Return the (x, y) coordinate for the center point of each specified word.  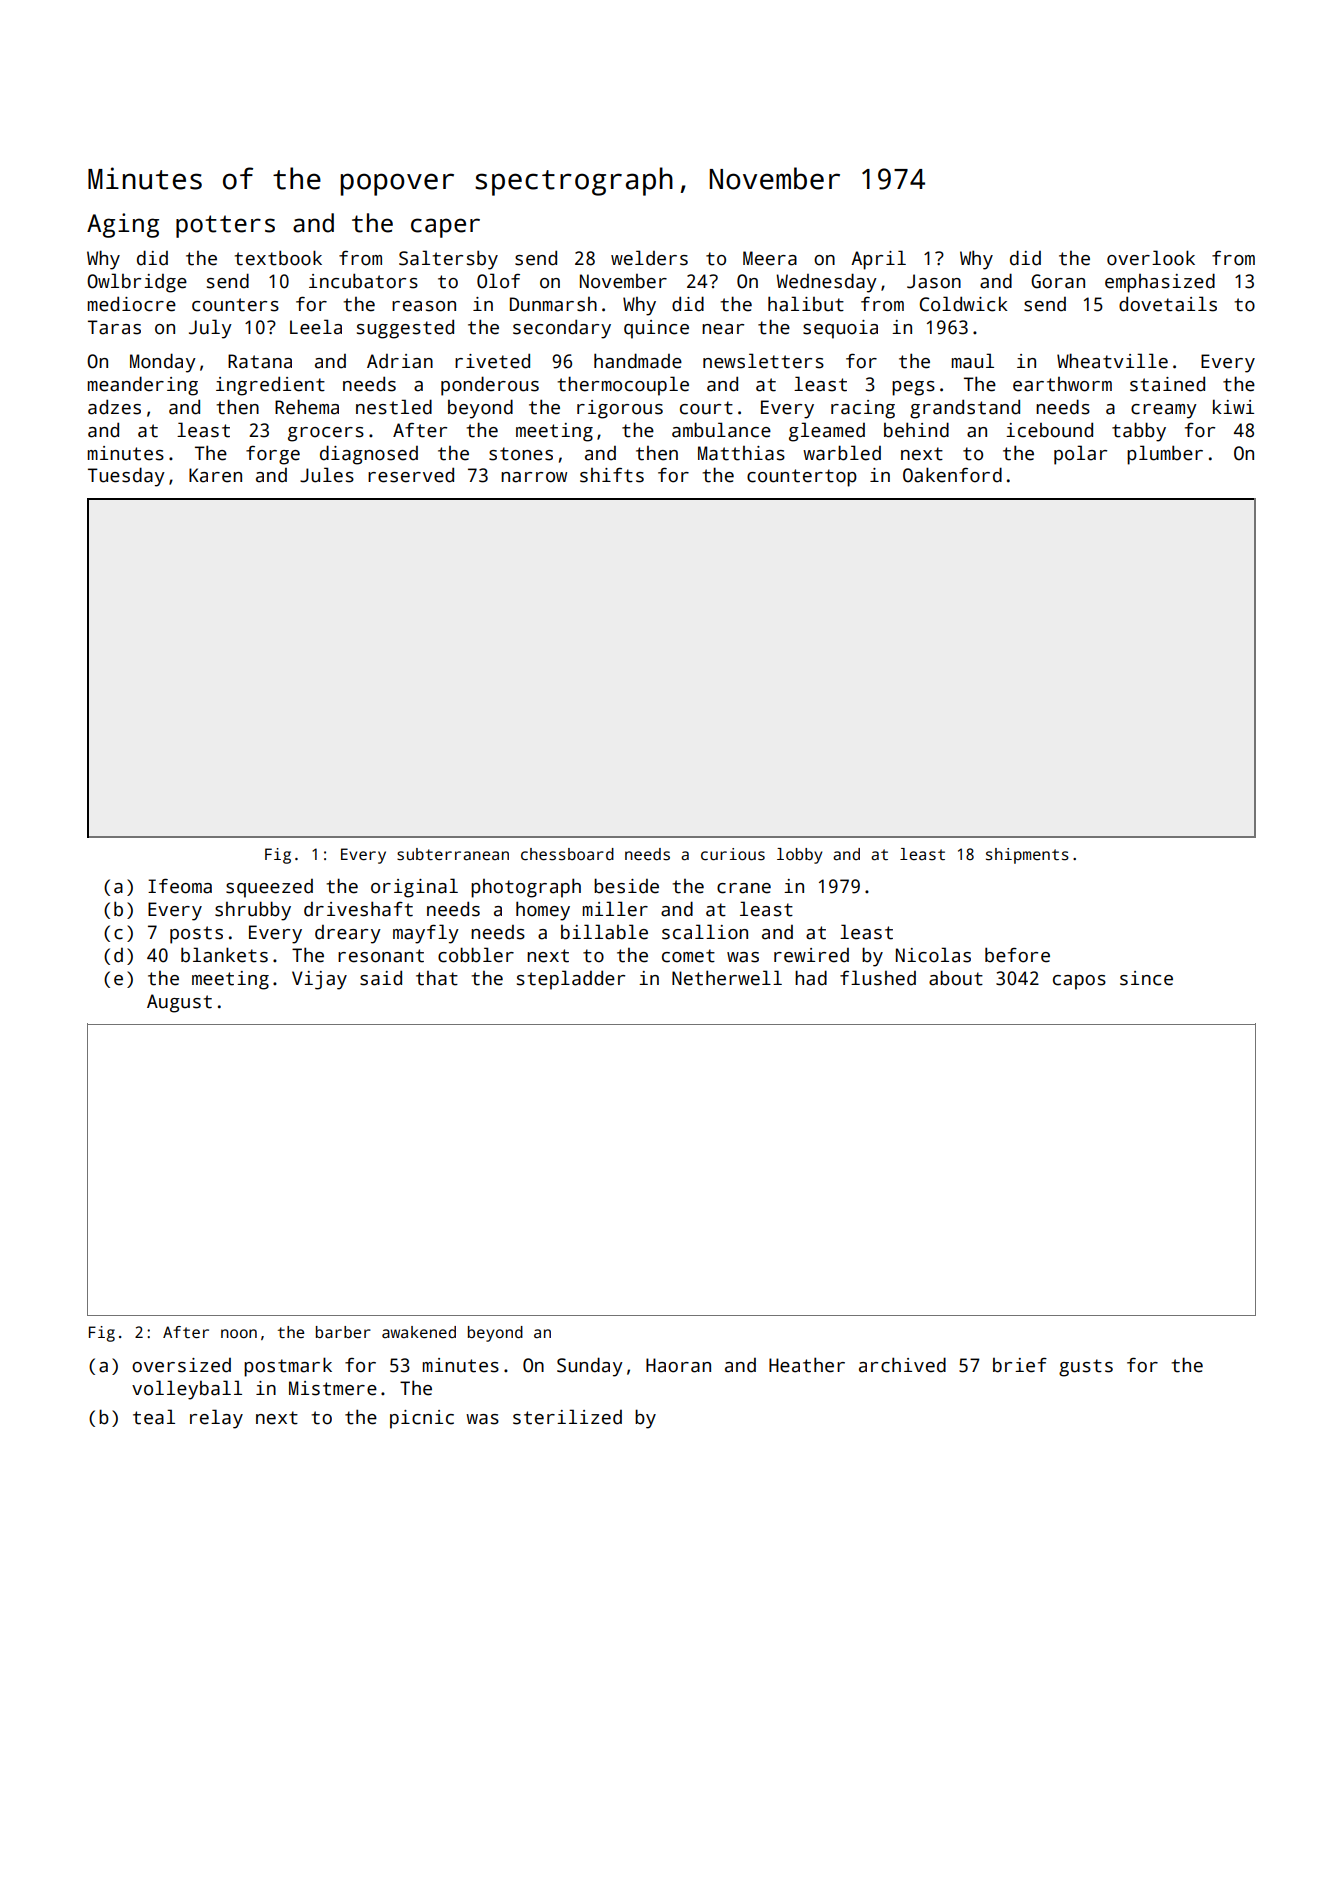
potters (225, 226)
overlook (1151, 258)
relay (216, 1419)
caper (445, 228)
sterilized (567, 1417)
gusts (1086, 1368)
